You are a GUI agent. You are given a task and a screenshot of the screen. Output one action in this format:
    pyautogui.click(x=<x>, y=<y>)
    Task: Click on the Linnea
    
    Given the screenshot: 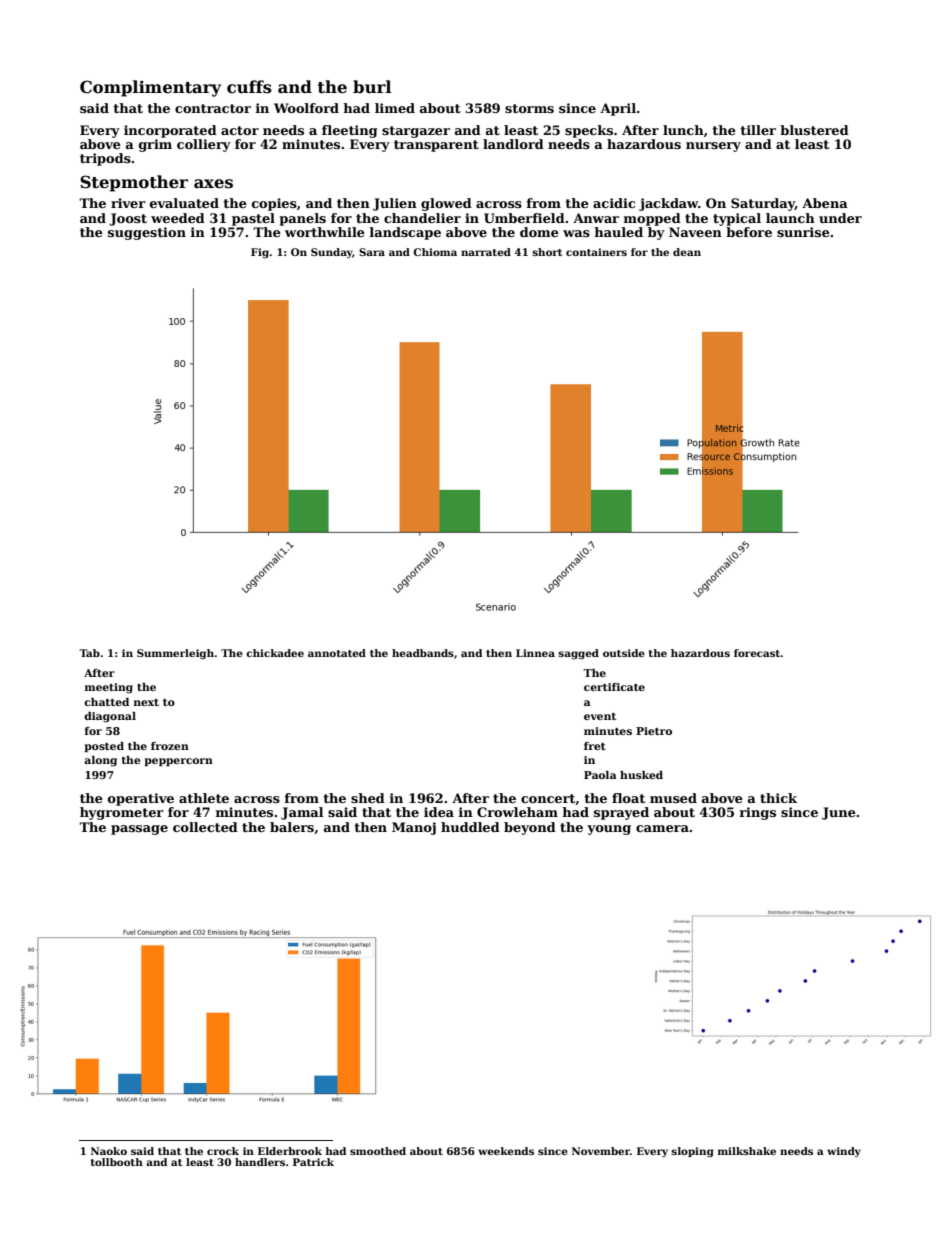 What is the action you would take?
    pyautogui.click(x=535, y=653)
